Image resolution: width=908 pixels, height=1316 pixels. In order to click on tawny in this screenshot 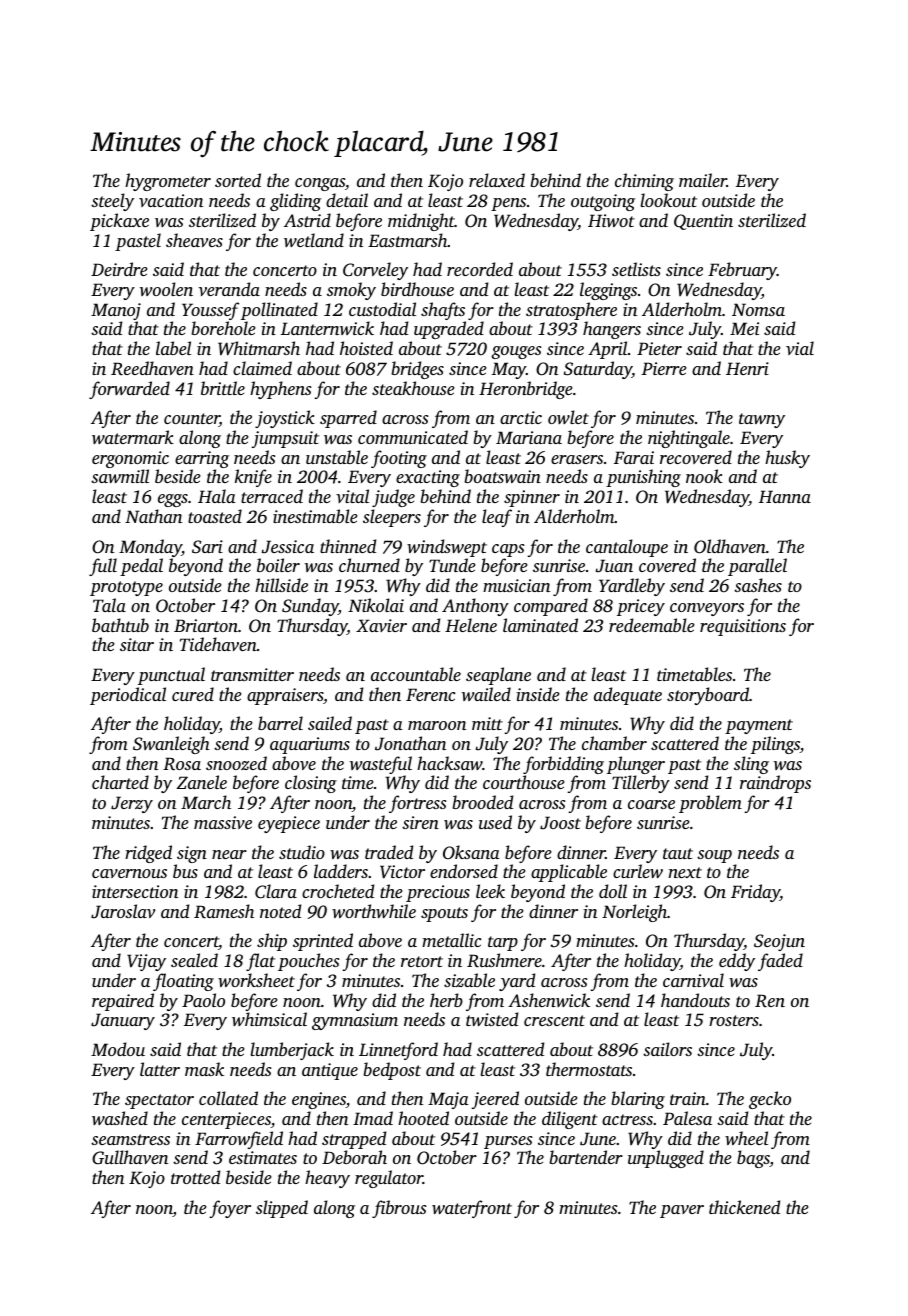, I will do `click(762, 420)`.
